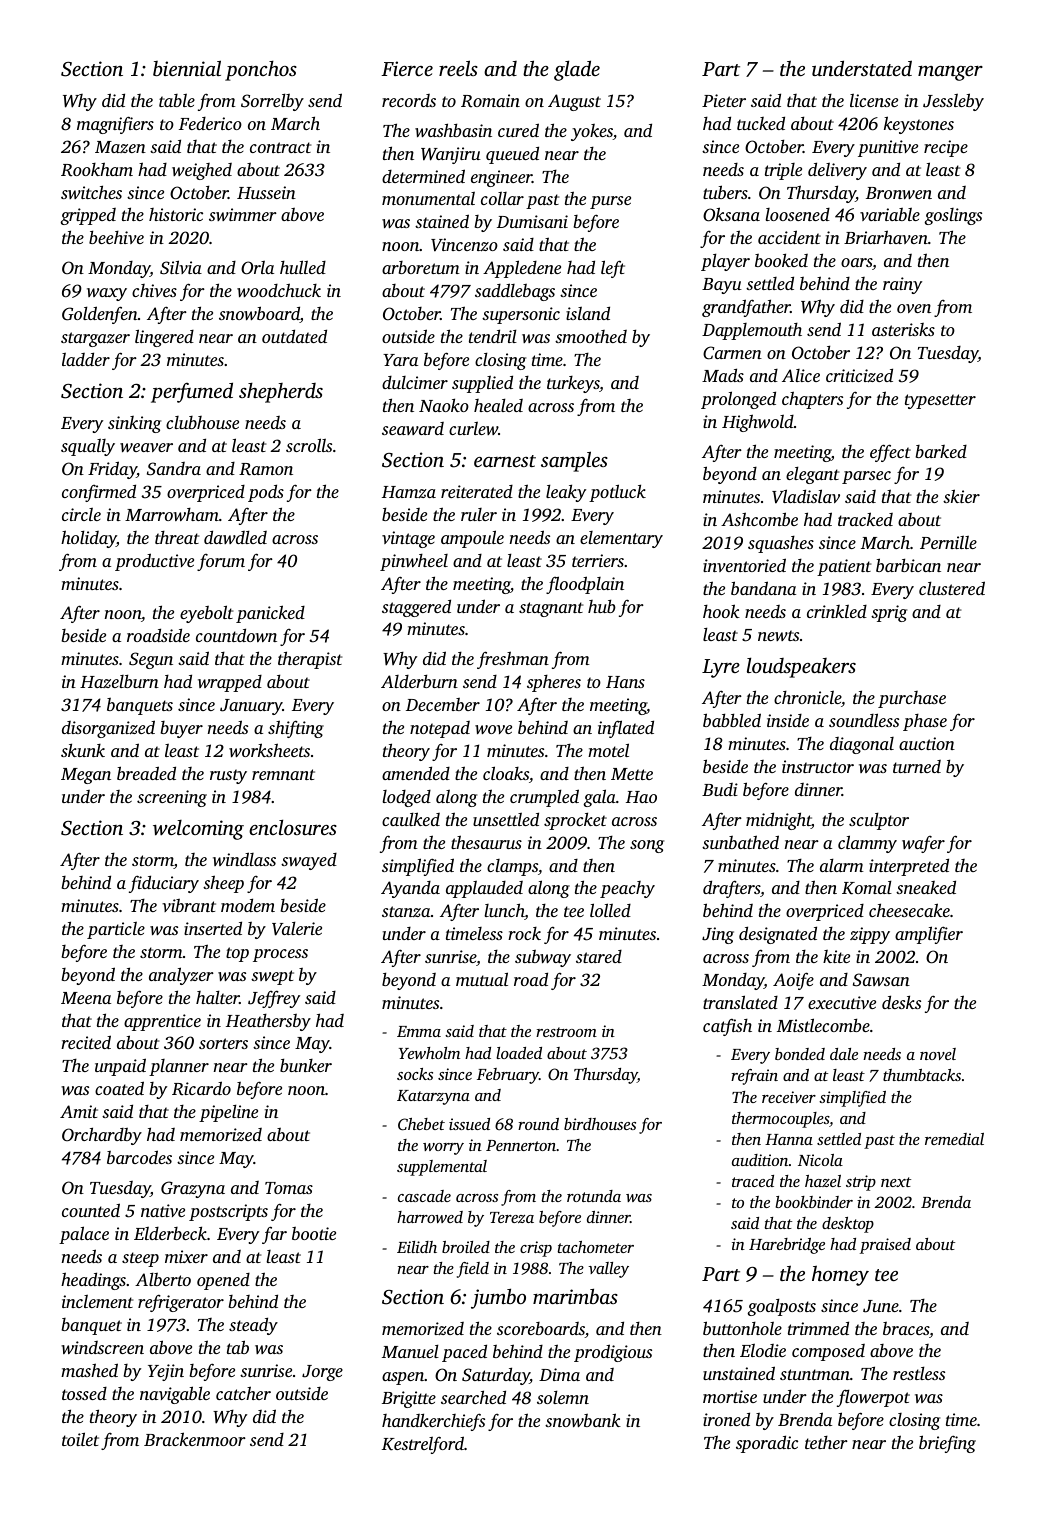  I want to click on ponchos, so click(261, 71).
